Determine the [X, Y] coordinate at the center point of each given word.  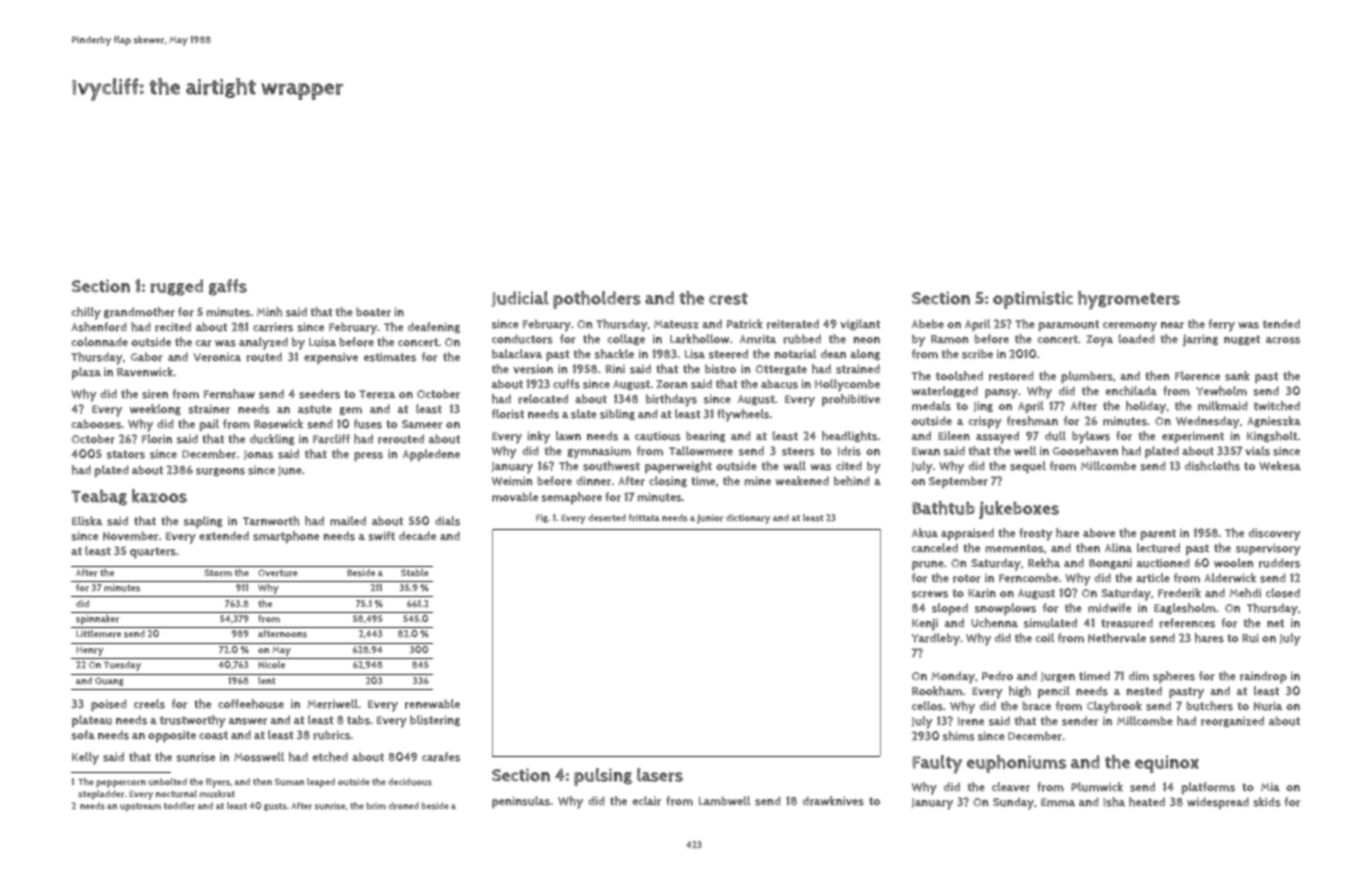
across [1283, 340]
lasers [660, 775]
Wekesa [1280, 466]
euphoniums [1016, 764]
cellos [927, 706]
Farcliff [331, 439]
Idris [849, 451]
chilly [86, 313]
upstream [140, 807]
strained [858, 369]
